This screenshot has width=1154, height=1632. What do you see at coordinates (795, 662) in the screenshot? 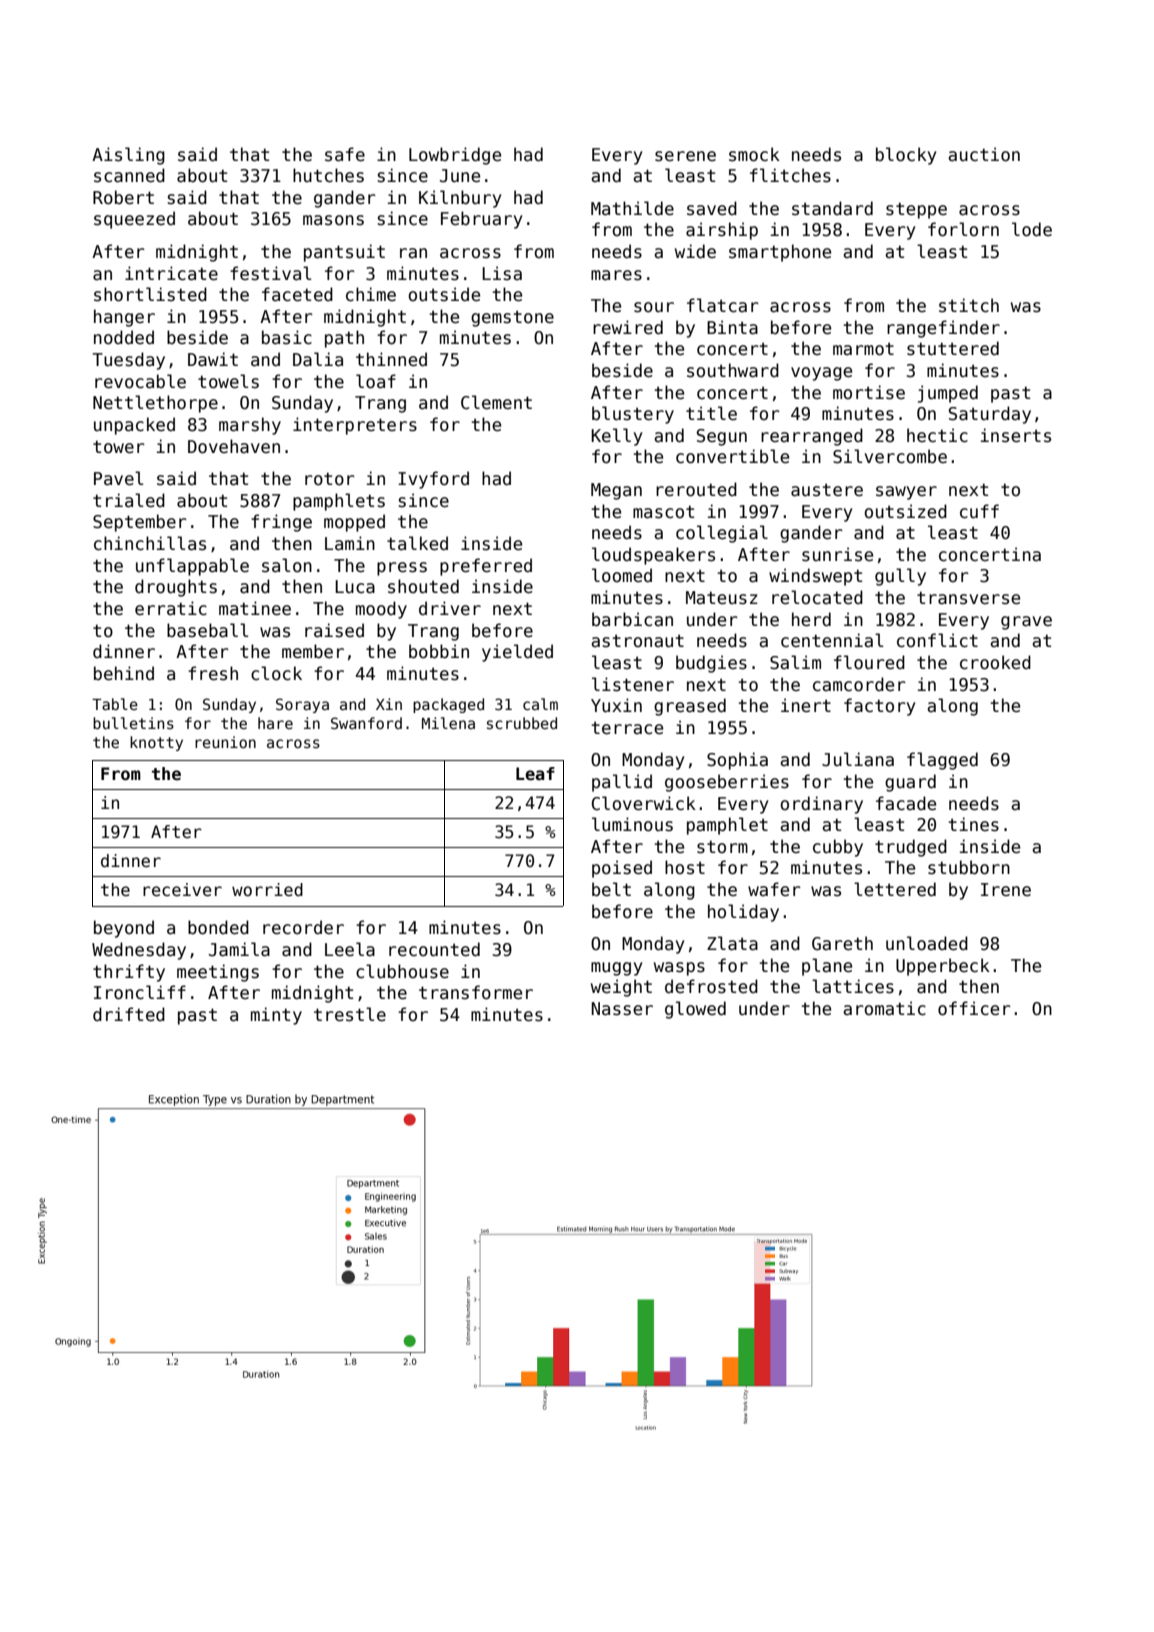
I see `Salim` at bounding box center [795, 662].
